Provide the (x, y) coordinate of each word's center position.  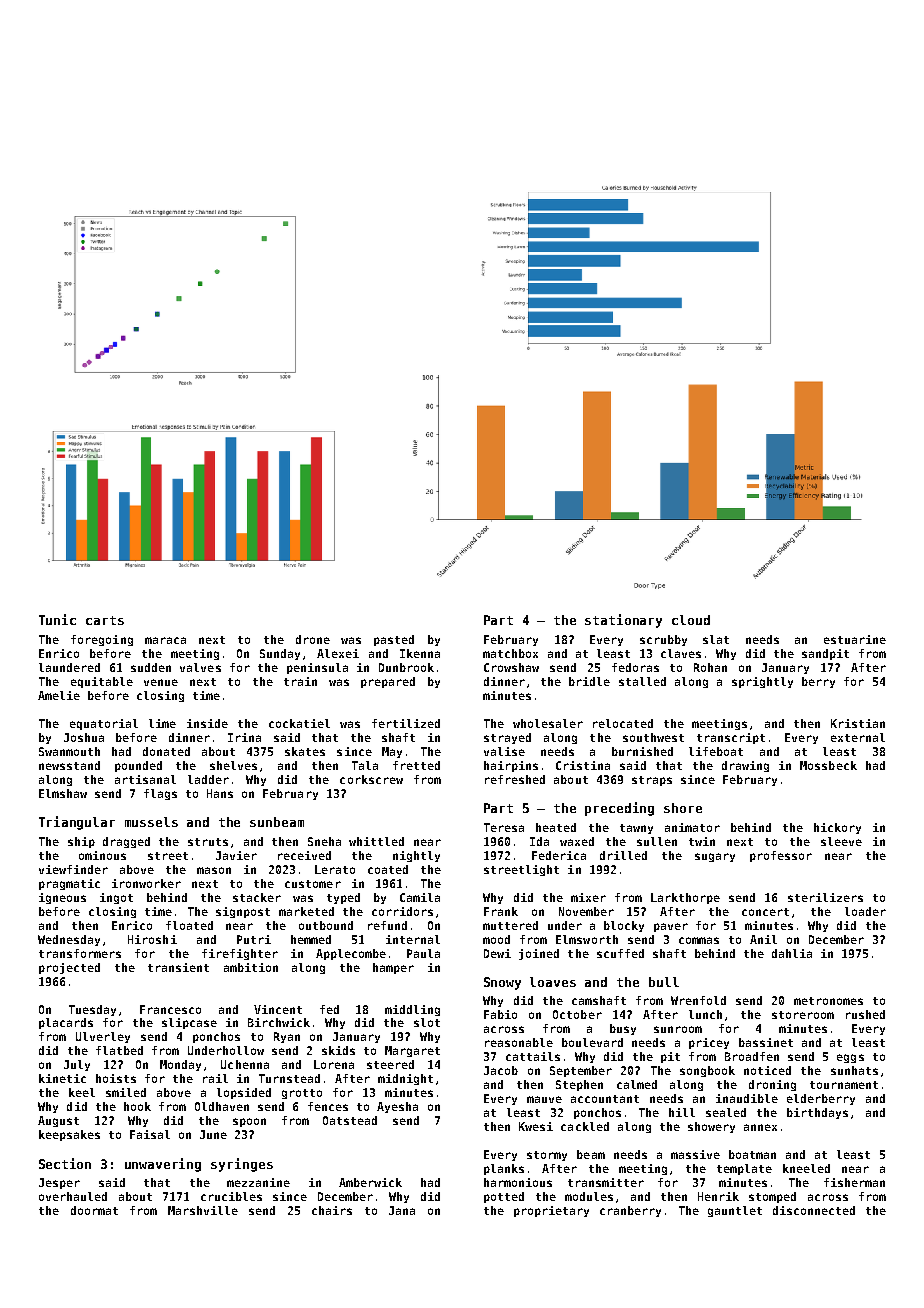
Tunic (57, 619)
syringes (242, 1165)
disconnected (814, 1210)
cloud (691, 620)
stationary (623, 621)
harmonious (518, 1182)
